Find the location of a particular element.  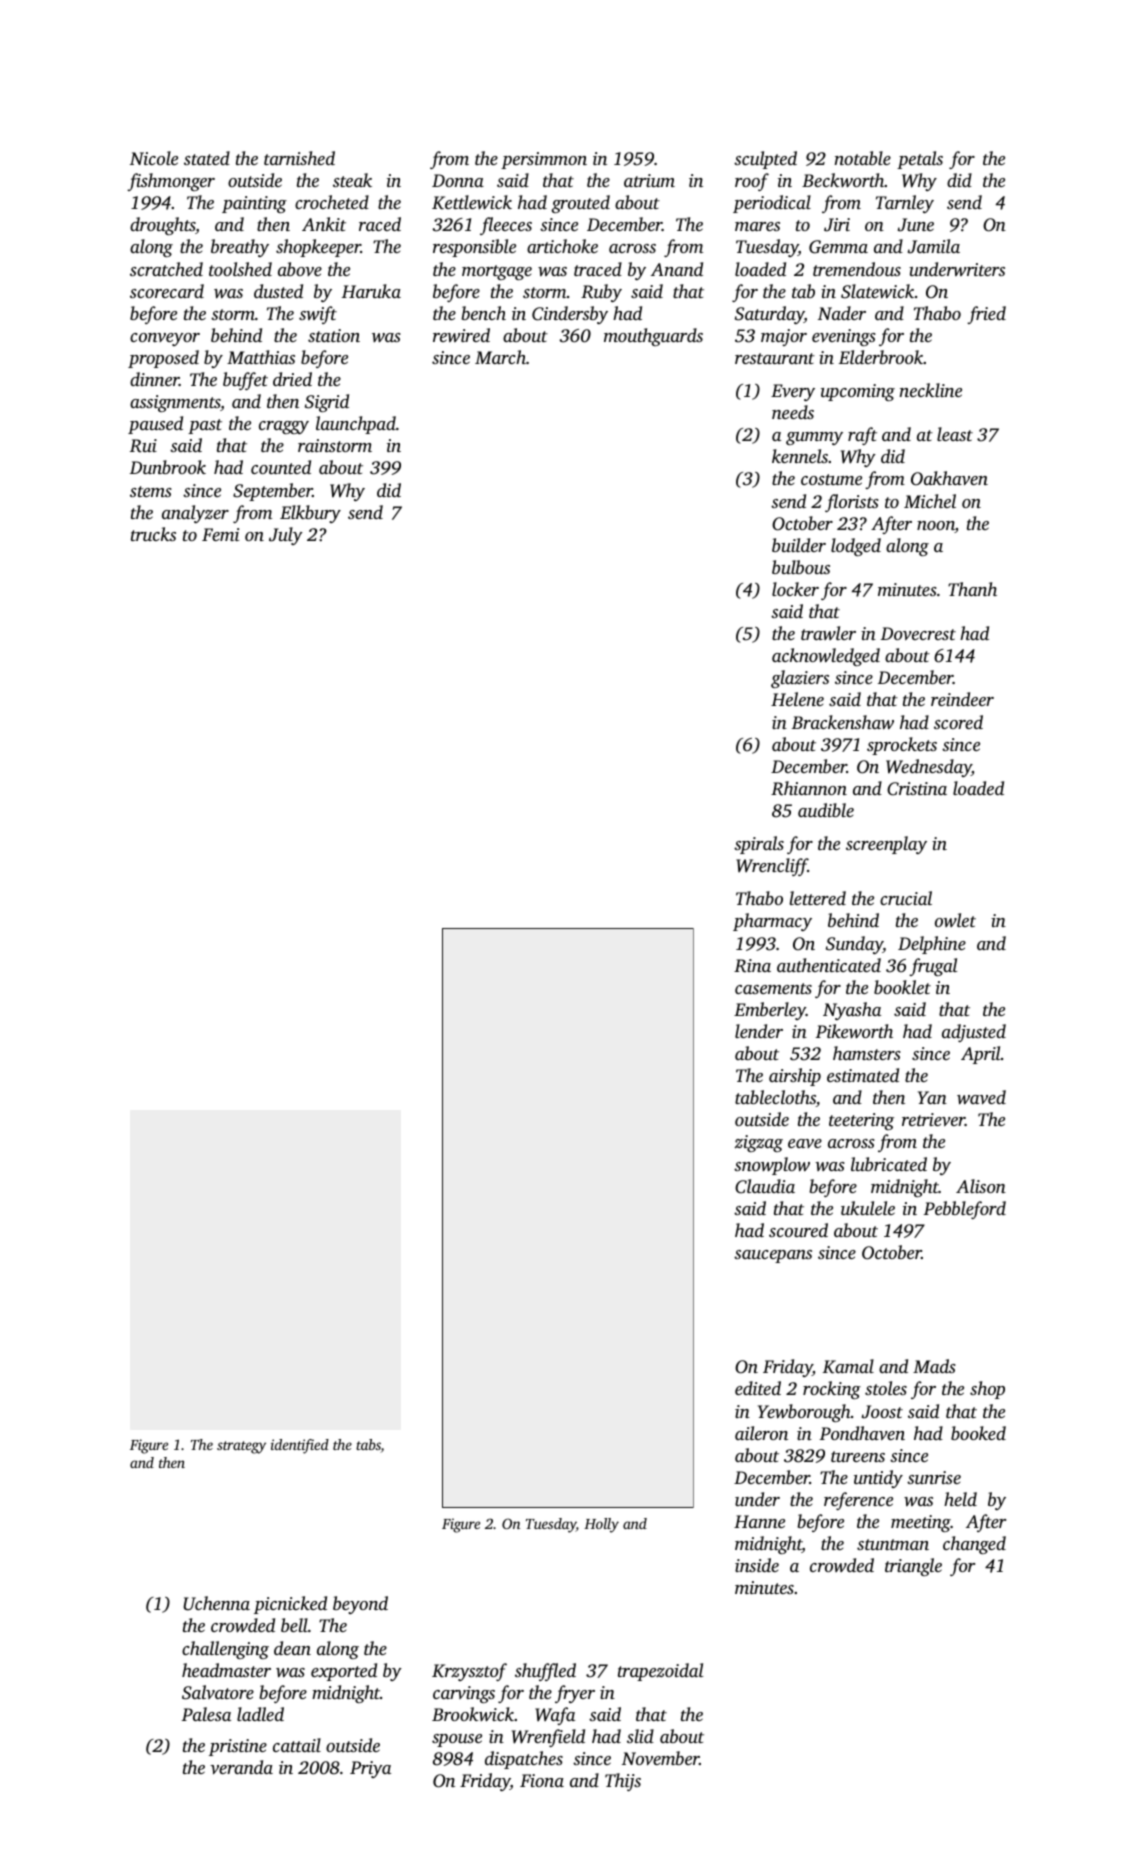

spirals is located at coordinates (759, 845).
